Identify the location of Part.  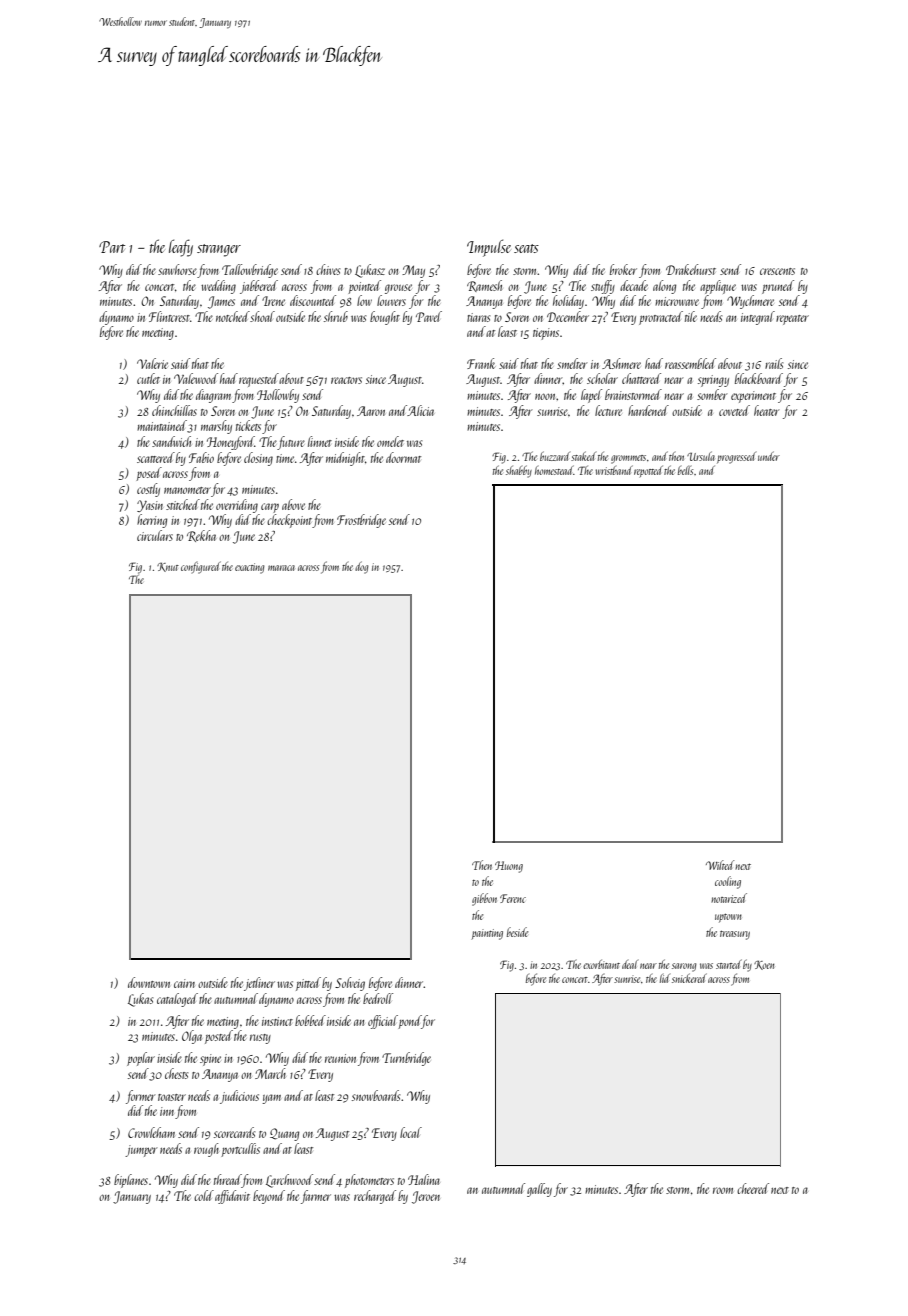
(112, 247).
